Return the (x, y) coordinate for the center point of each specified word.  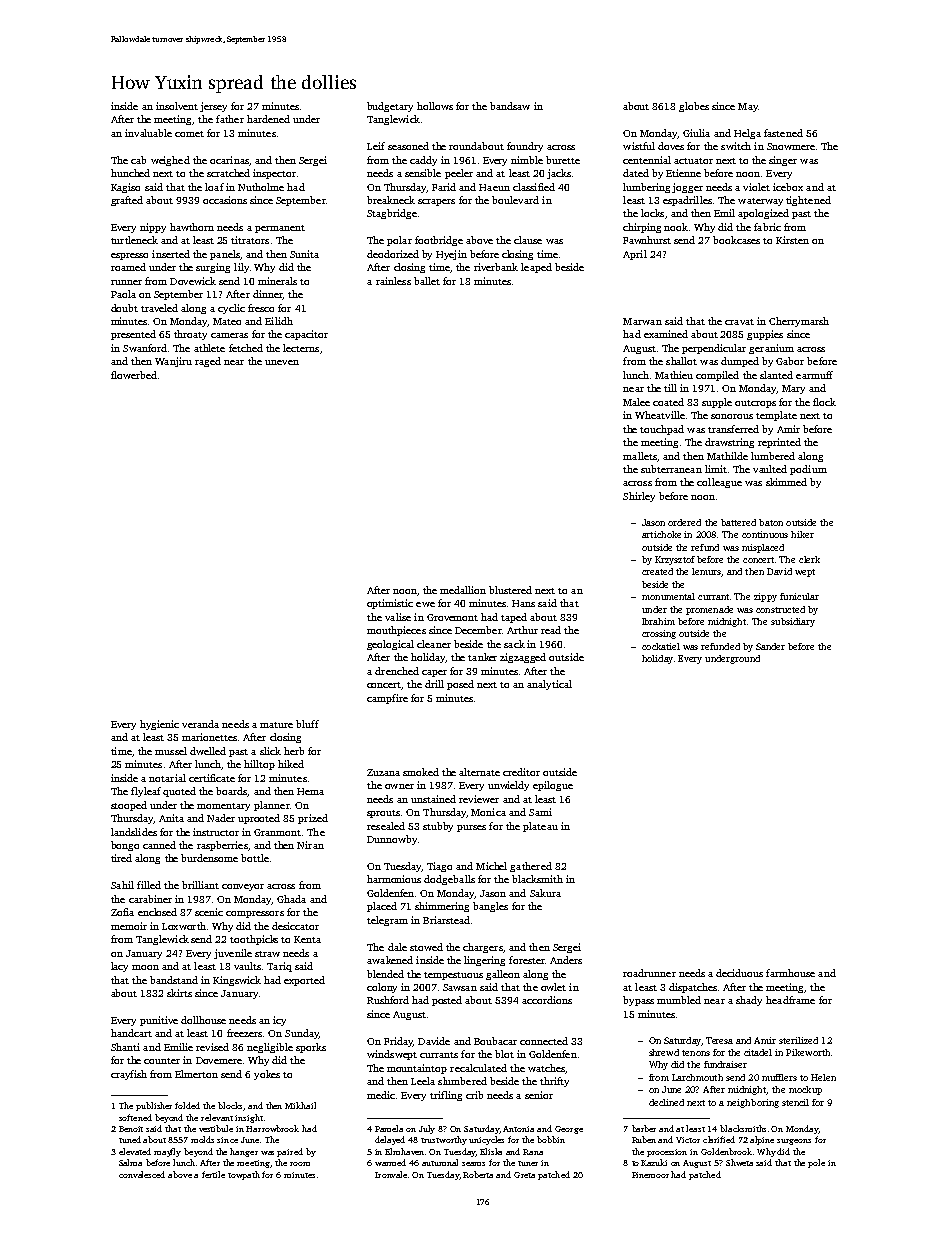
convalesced (142, 1174)
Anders (566, 960)
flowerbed (134, 375)
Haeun (494, 187)
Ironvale (391, 1174)
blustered (510, 590)
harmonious (394, 879)
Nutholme (261, 187)
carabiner (150, 899)
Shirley (639, 497)
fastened (783, 133)
